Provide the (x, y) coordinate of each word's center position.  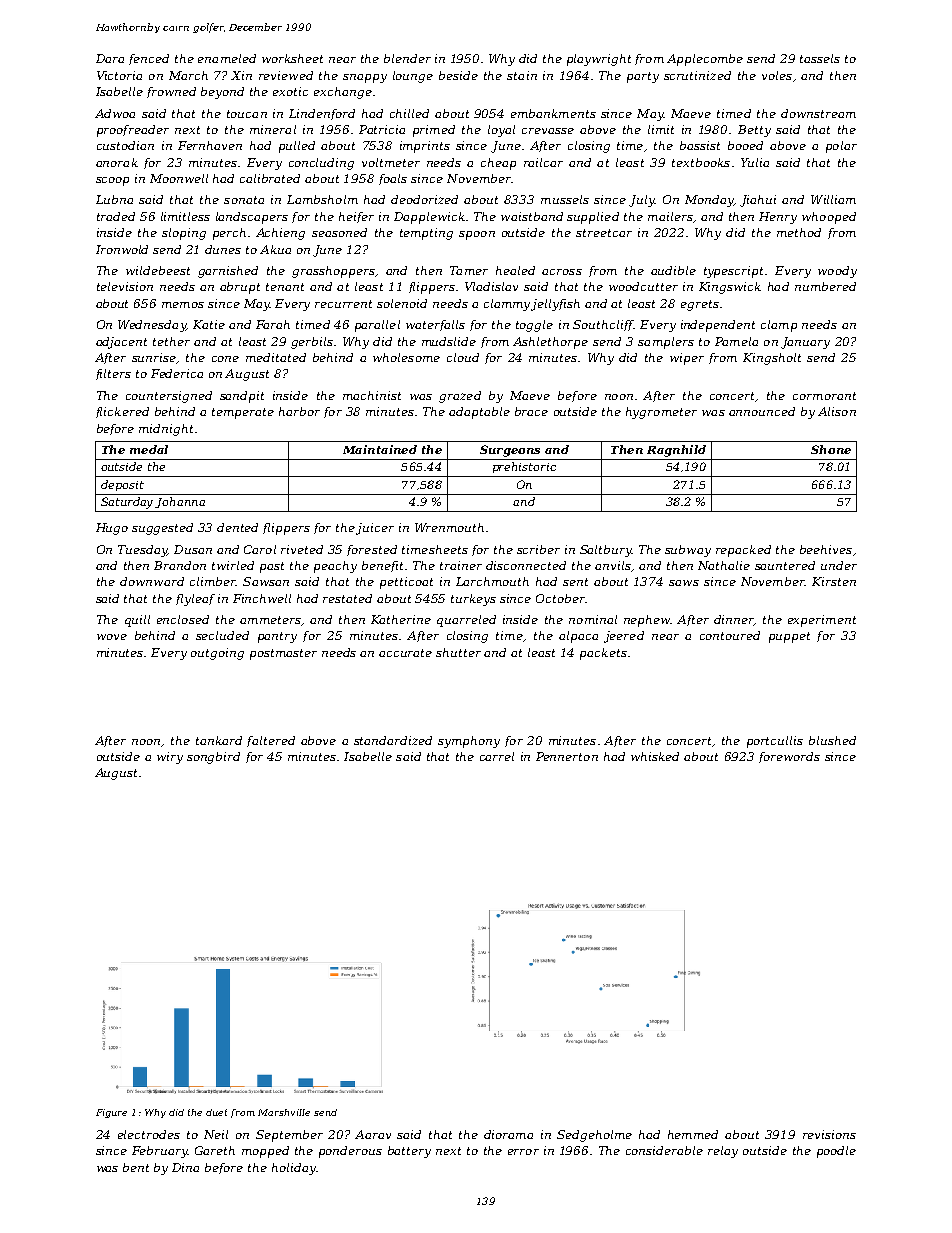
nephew (647, 621)
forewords (789, 757)
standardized (393, 740)
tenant (285, 287)
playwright (599, 60)
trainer (461, 565)
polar (841, 147)
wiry (170, 758)
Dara (110, 58)
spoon (477, 235)
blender (407, 58)
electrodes (149, 1134)
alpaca (578, 637)
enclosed (183, 619)
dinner (734, 620)
